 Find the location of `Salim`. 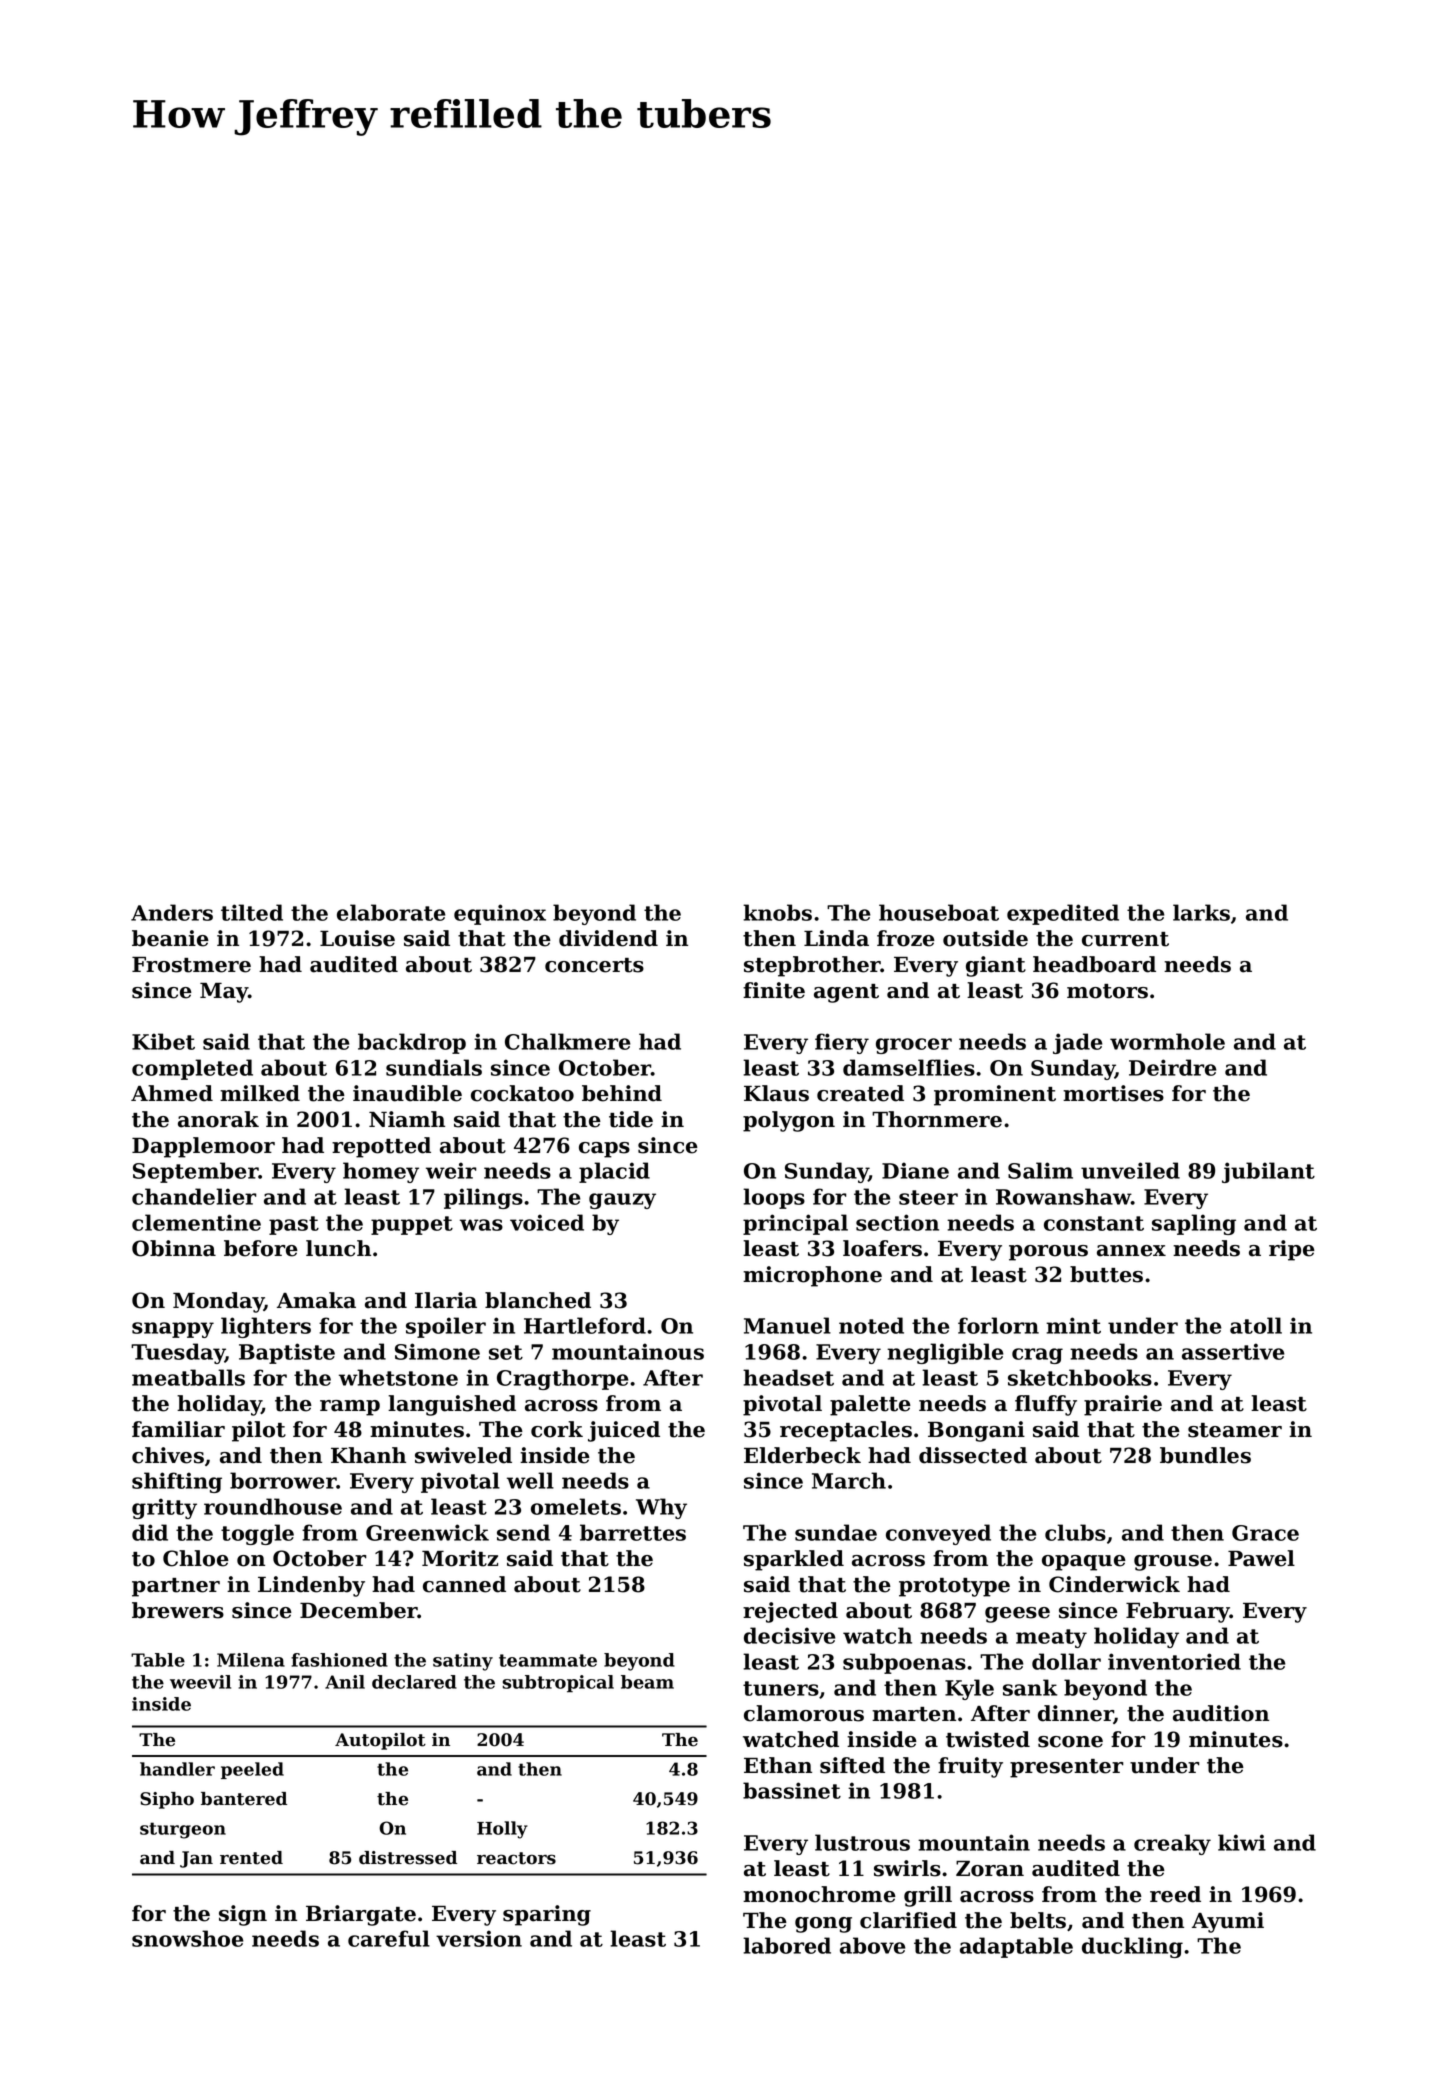

Salim is located at coordinates (1040, 1170).
